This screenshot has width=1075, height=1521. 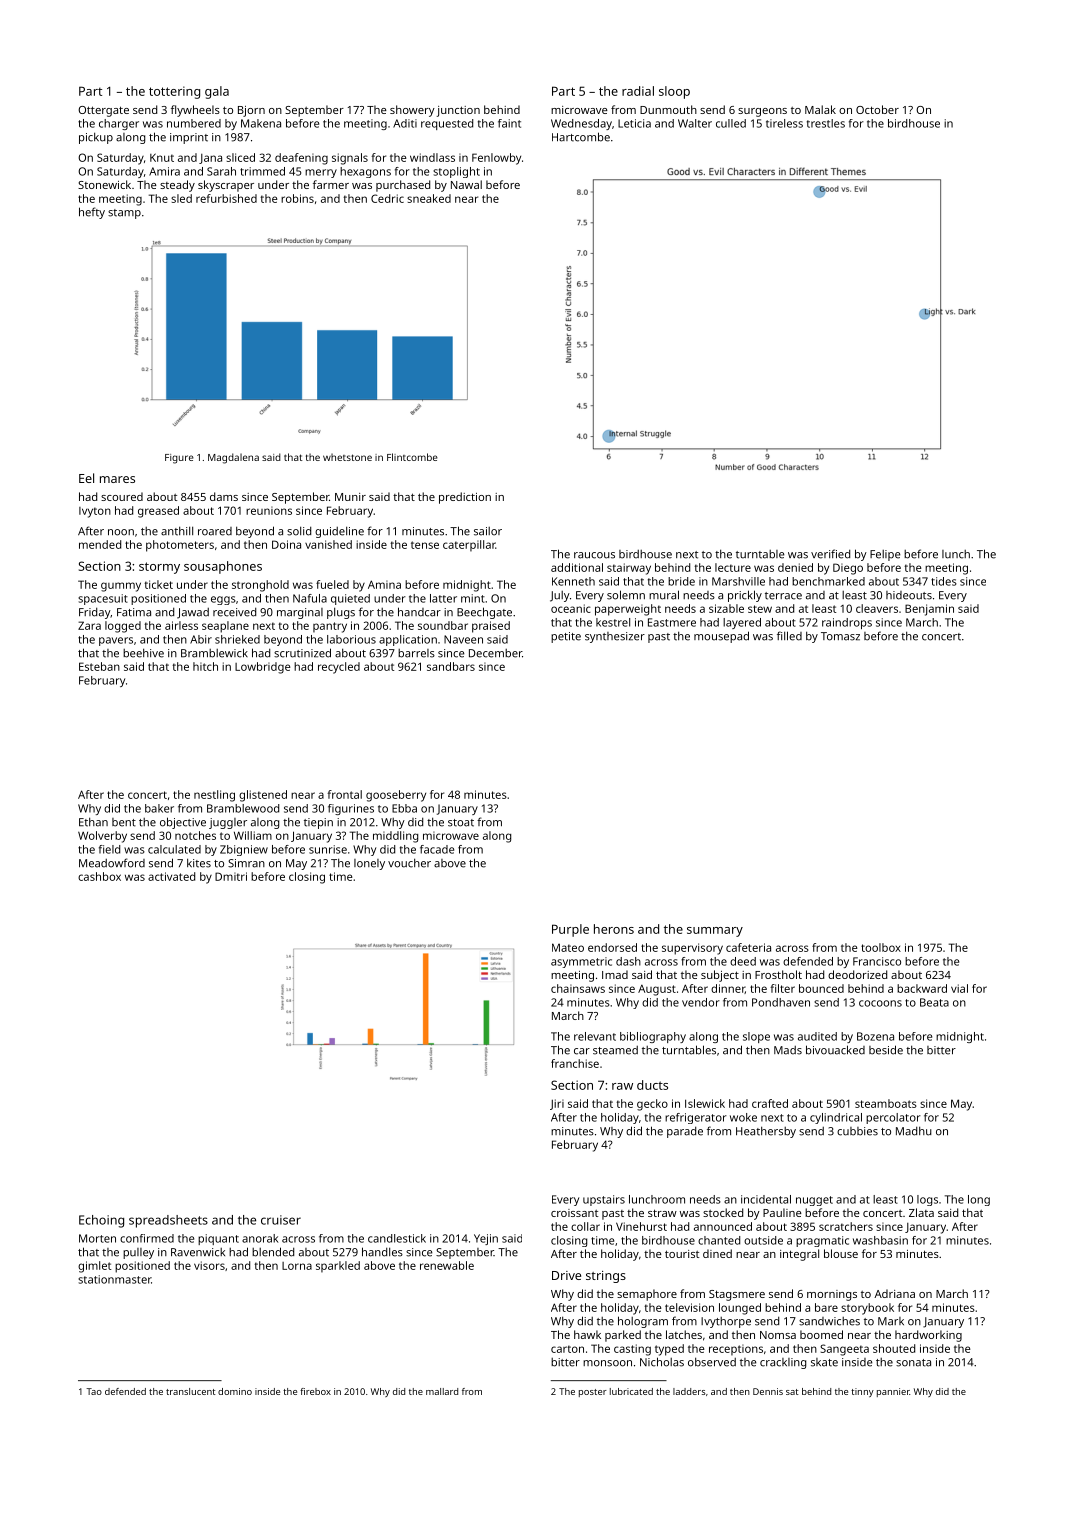 I want to click on toolbox, so click(x=881, y=947).
